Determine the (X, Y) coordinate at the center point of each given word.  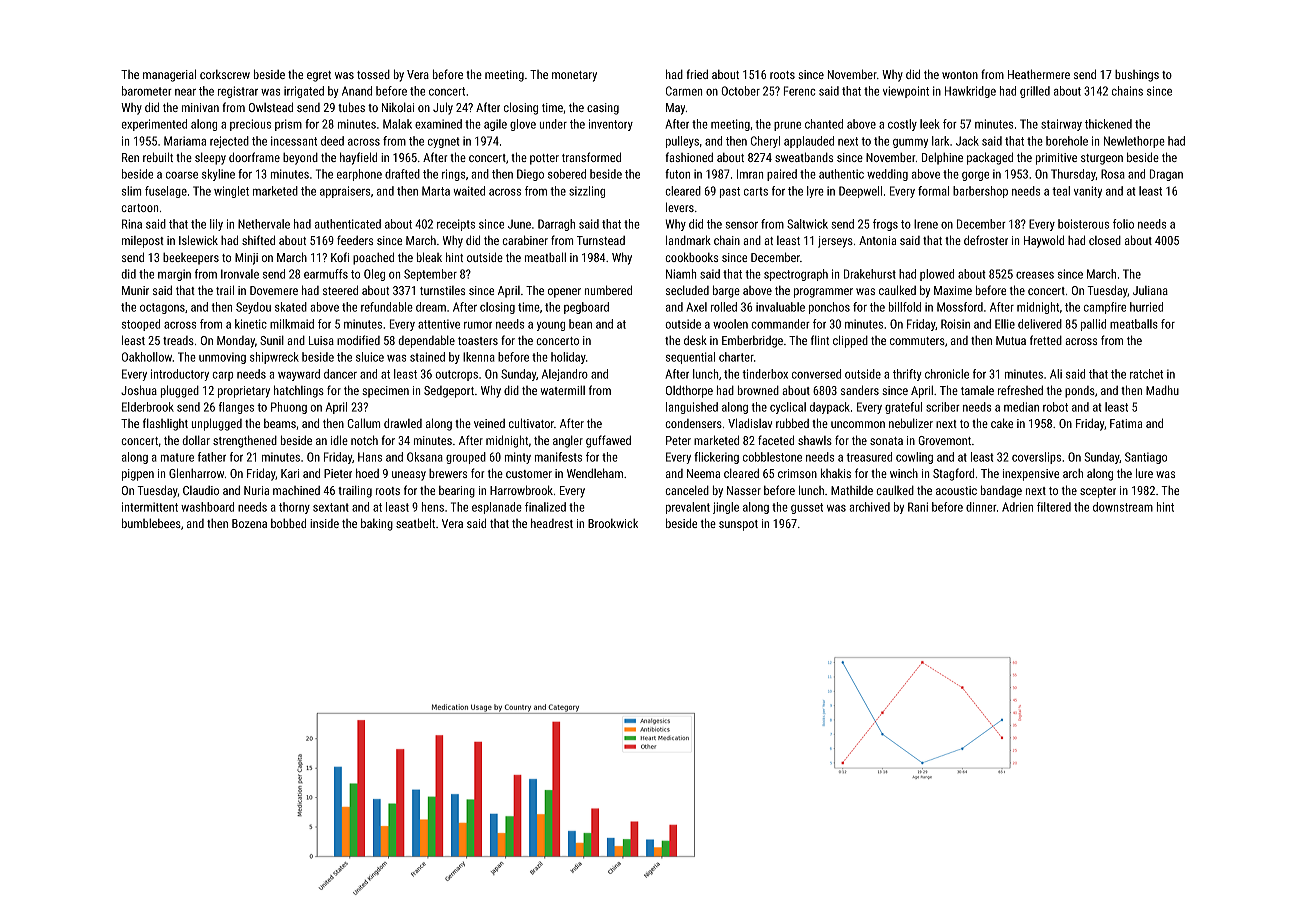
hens (433, 507)
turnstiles (442, 290)
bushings (1137, 76)
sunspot (738, 525)
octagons (162, 308)
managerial (169, 75)
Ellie (1005, 324)
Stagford (953, 474)
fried (697, 74)
